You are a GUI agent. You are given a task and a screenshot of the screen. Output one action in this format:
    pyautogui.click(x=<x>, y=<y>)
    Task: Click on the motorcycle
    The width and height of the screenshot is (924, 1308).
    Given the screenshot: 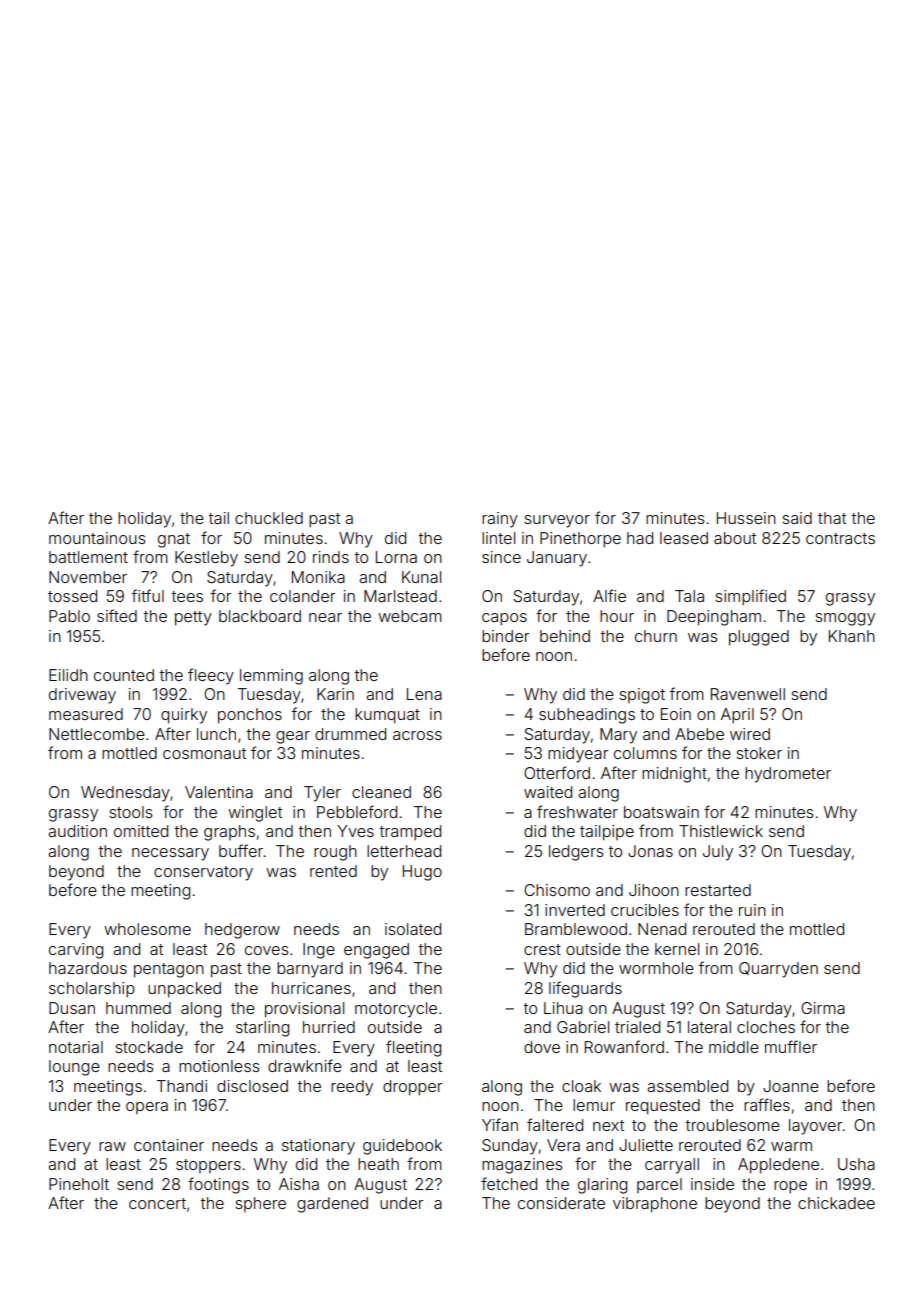 What is the action you would take?
    pyautogui.click(x=396, y=1010)
